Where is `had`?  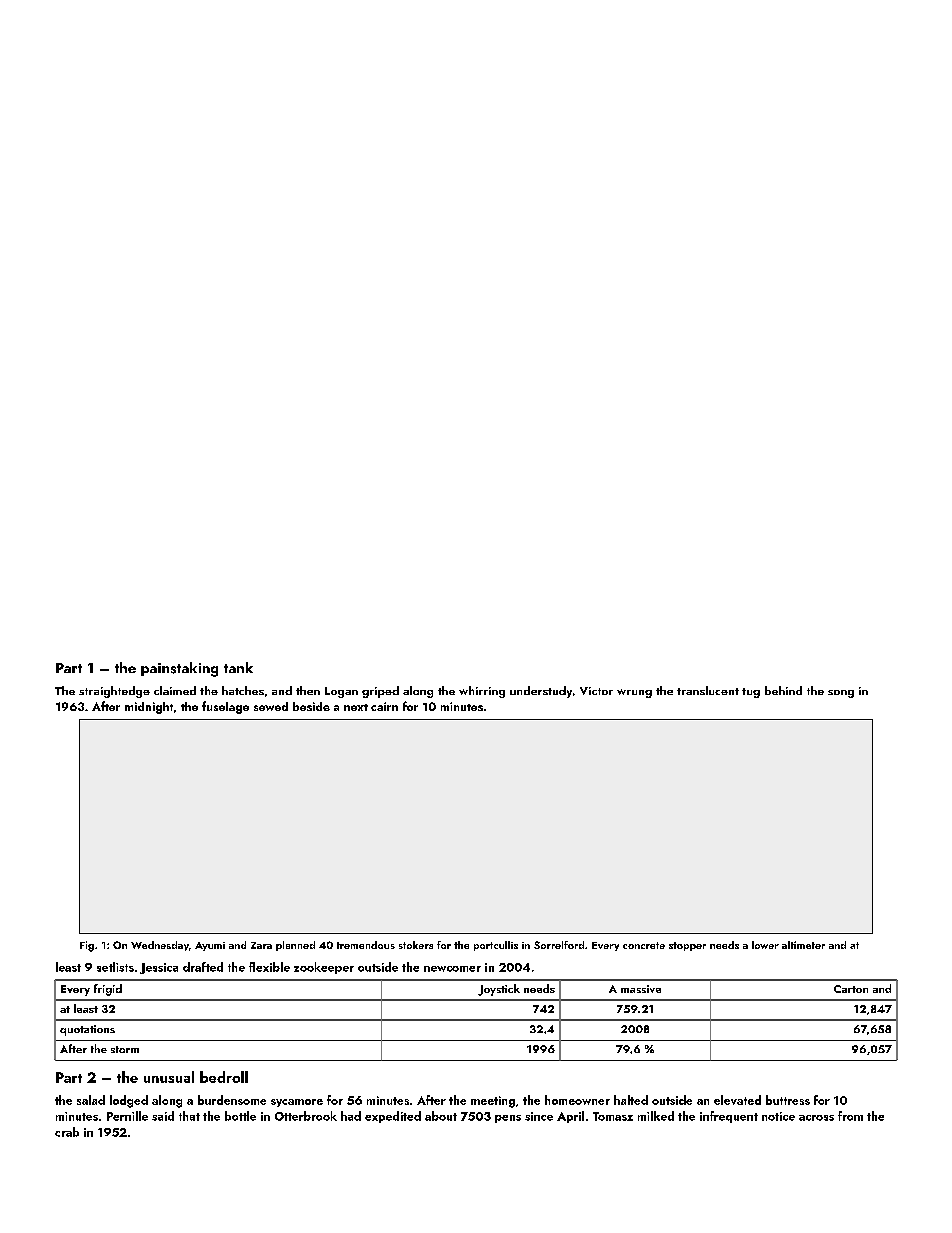
had is located at coordinates (351, 1116).
